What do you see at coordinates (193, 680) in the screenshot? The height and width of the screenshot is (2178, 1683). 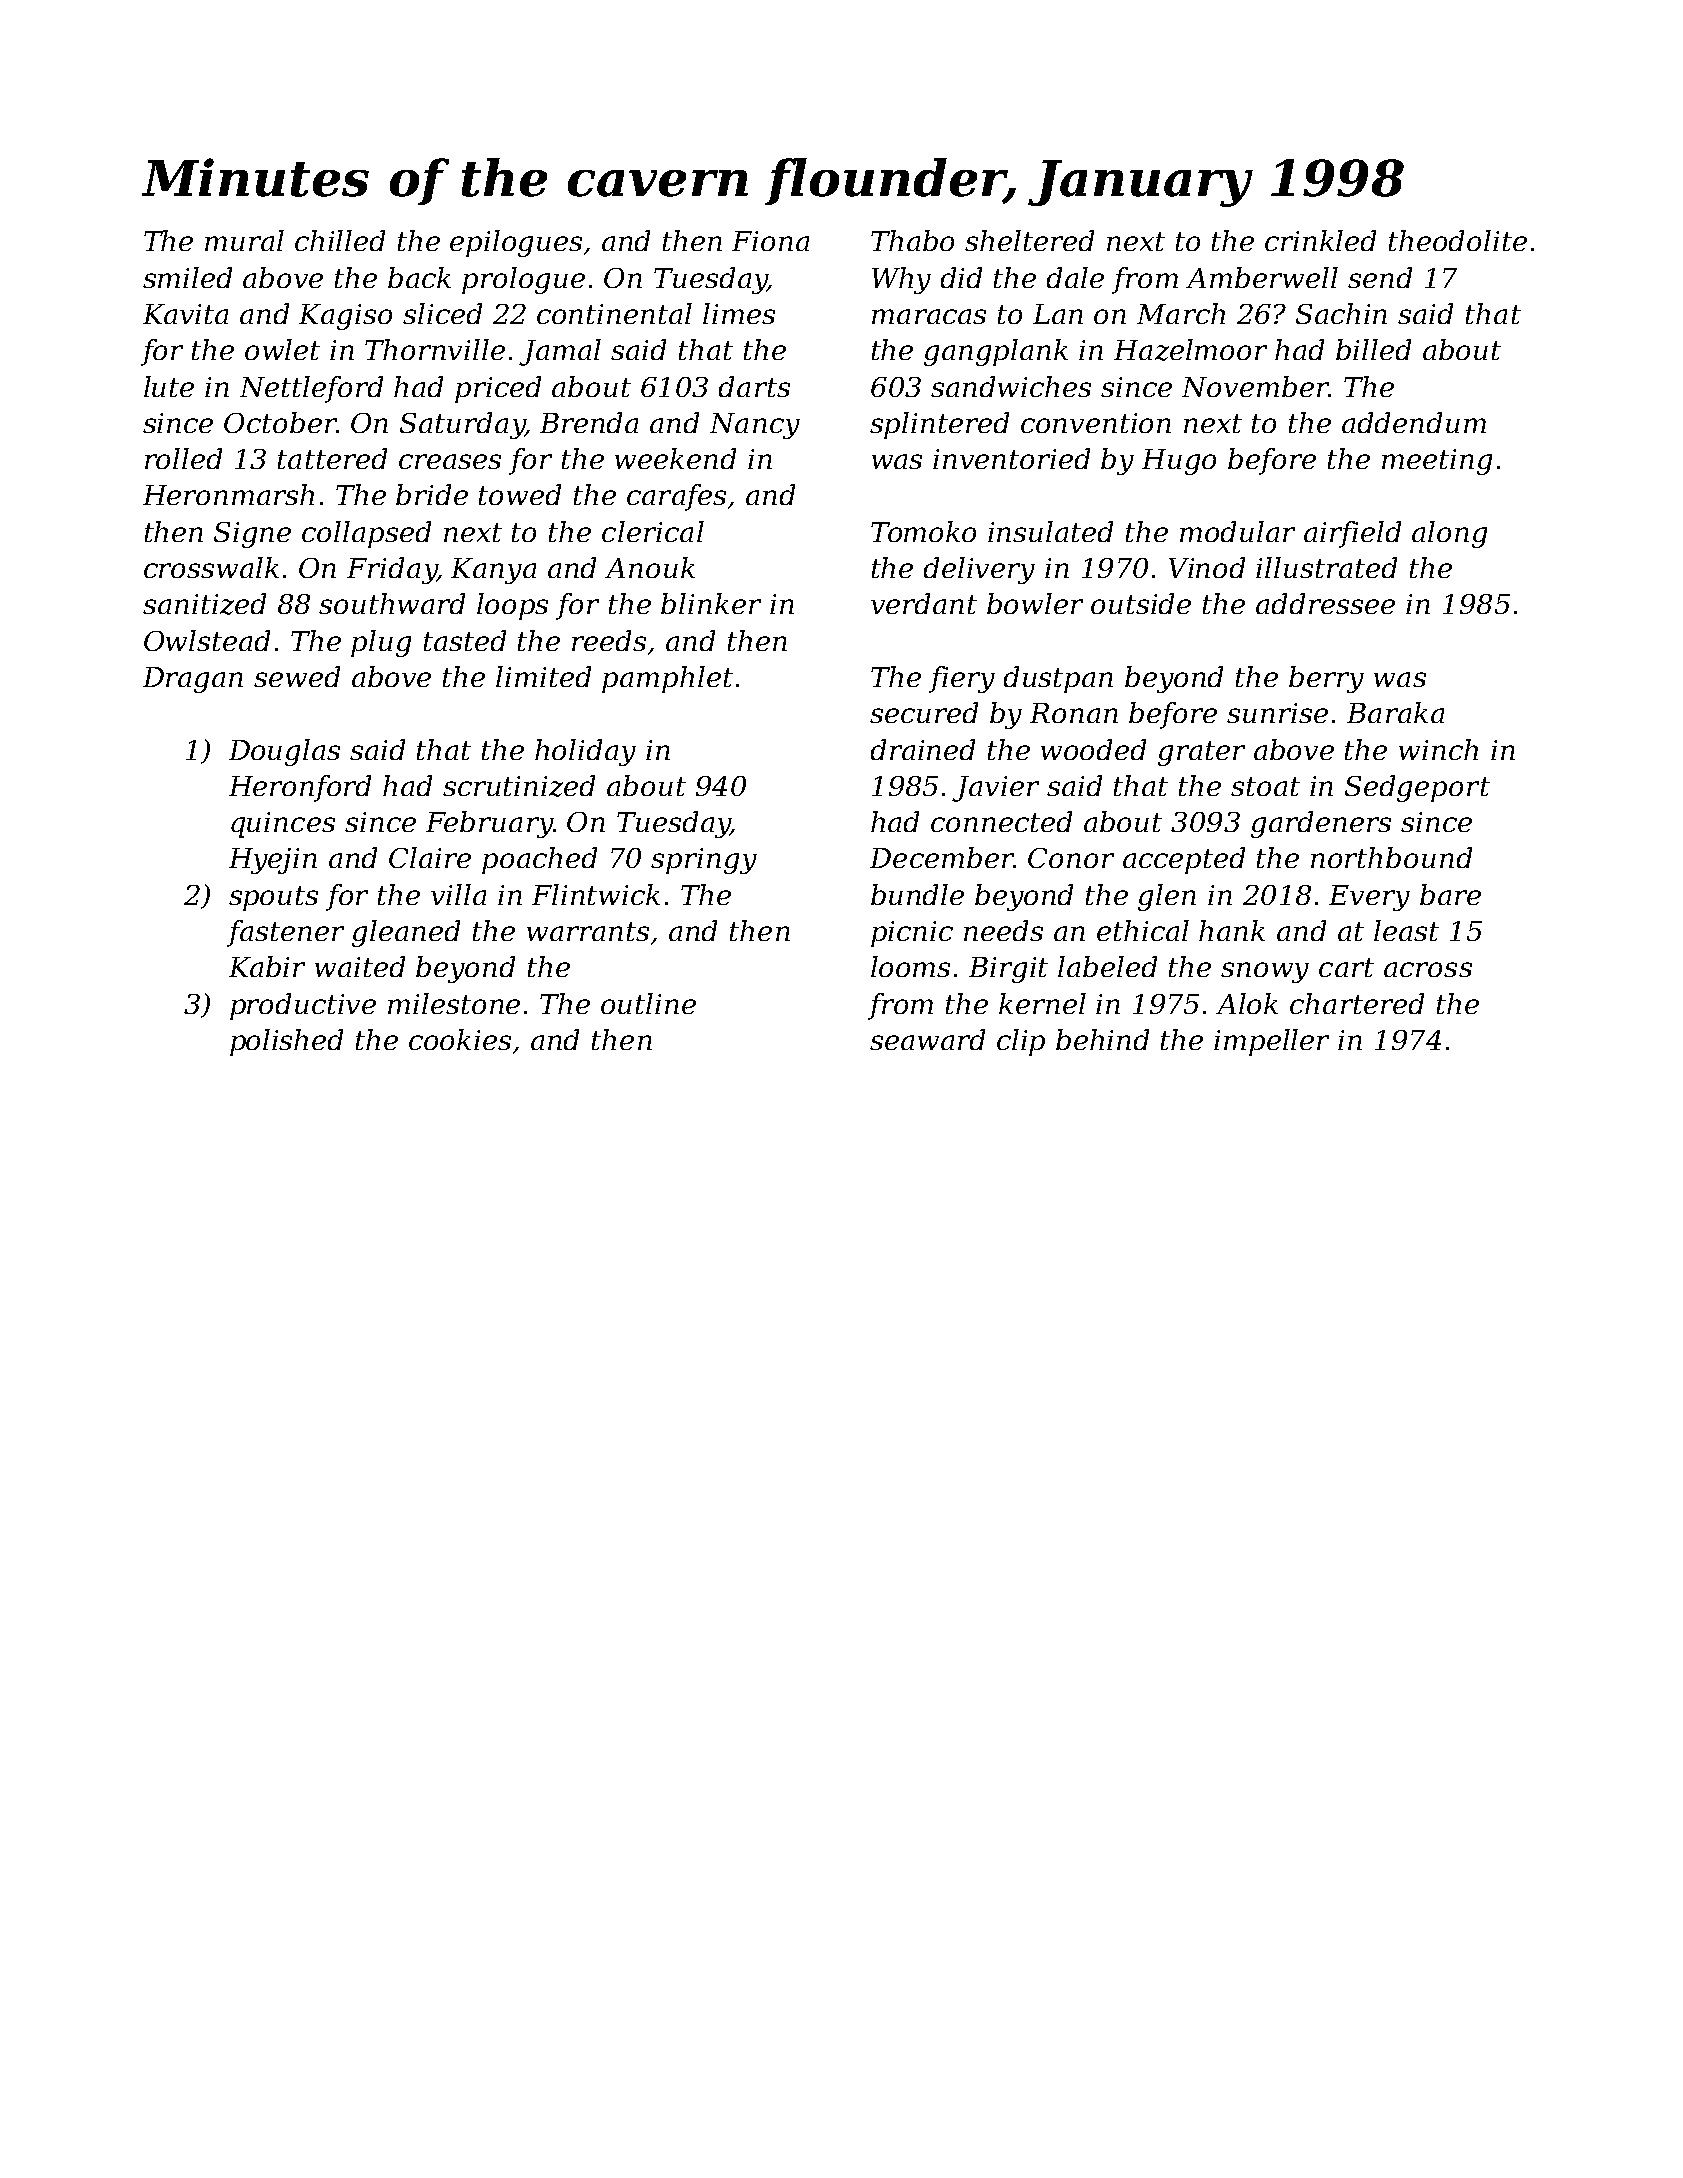 I see `Dragan` at bounding box center [193, 680].
